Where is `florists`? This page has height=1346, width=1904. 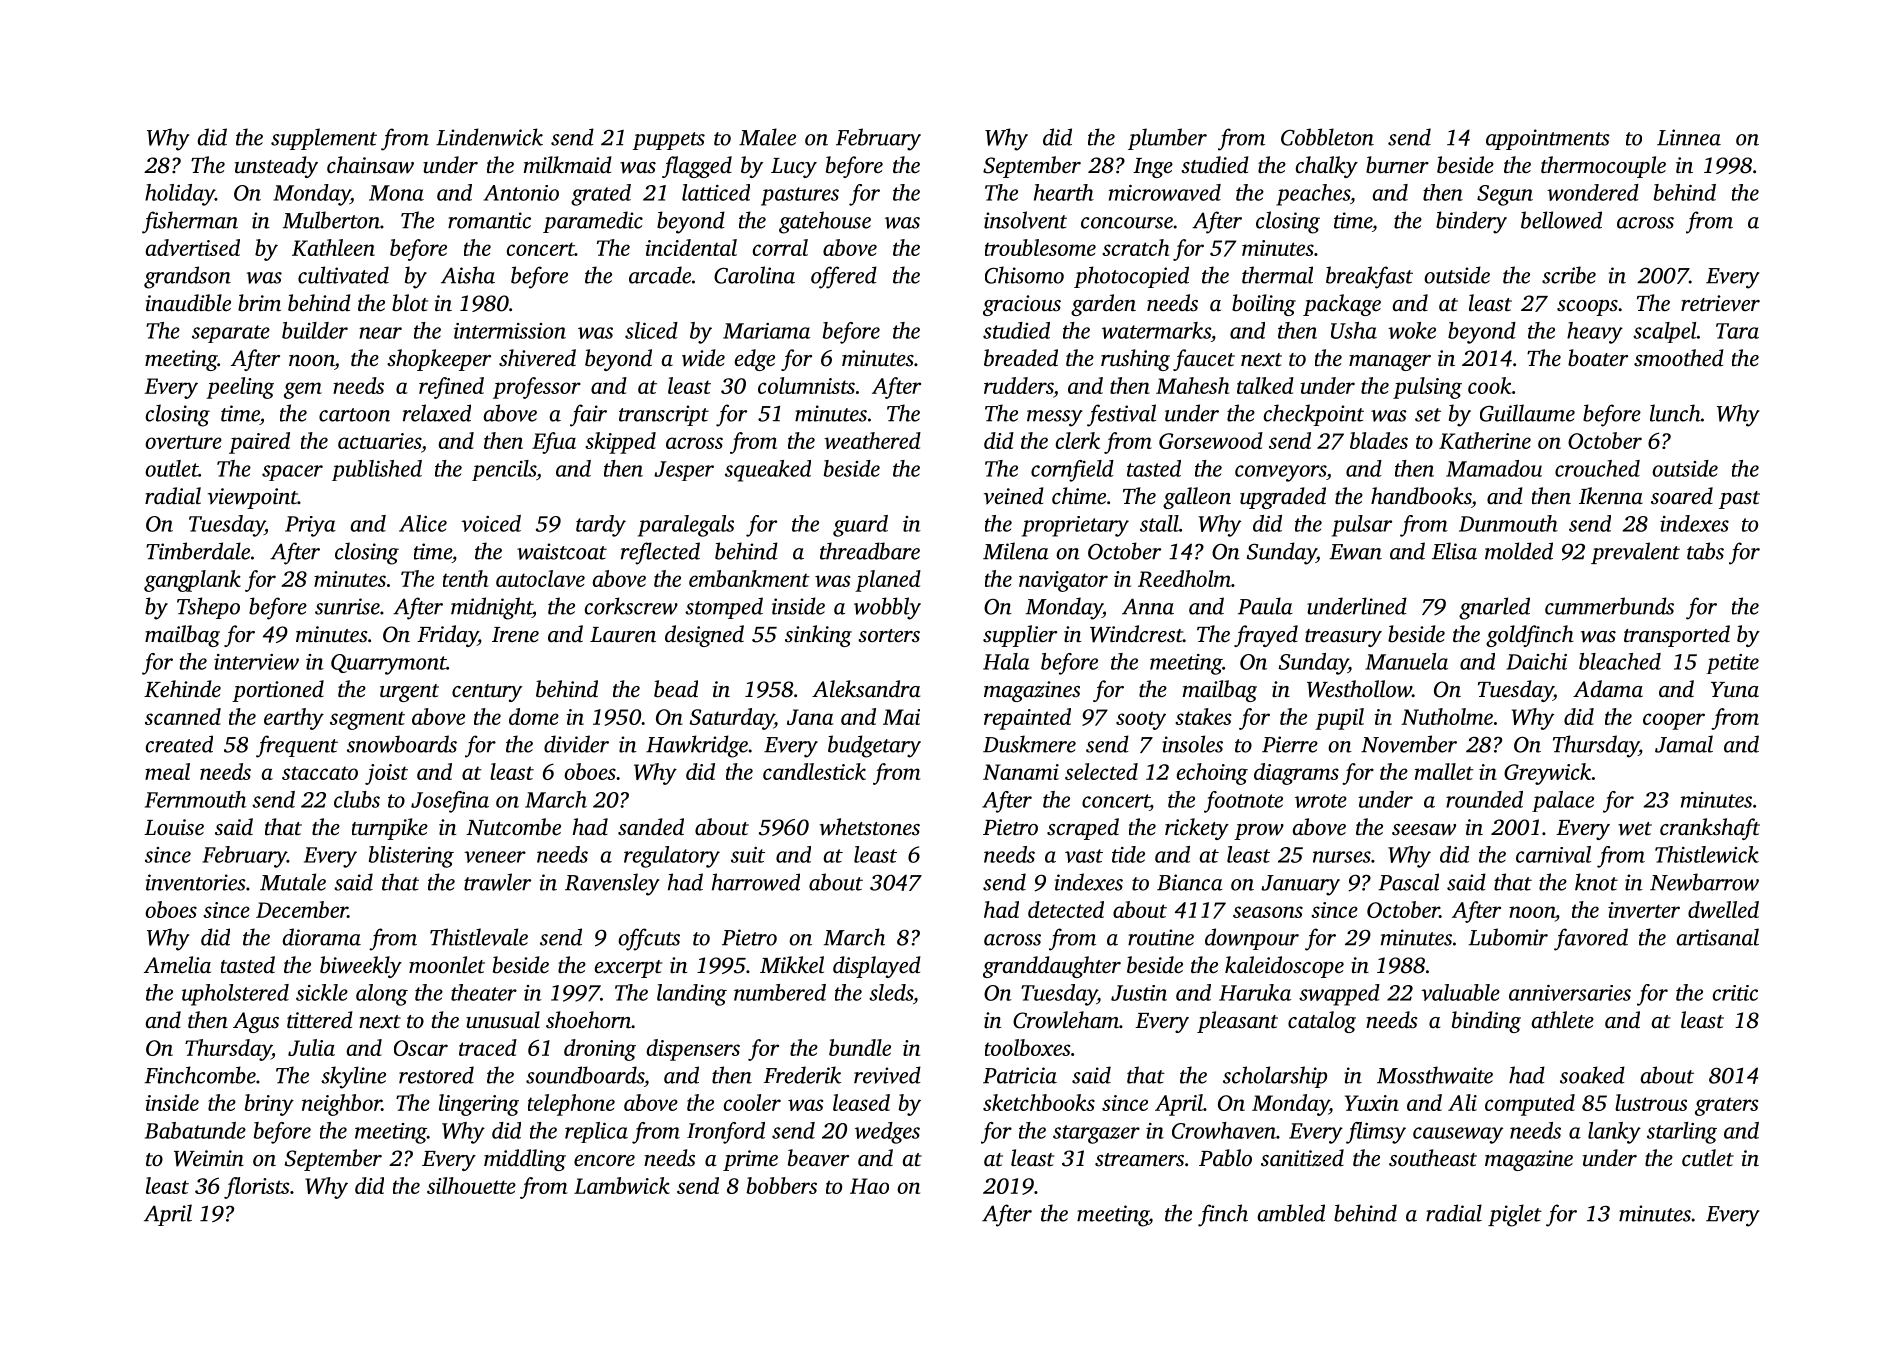
florists is located at coordinates (256, 1188).
